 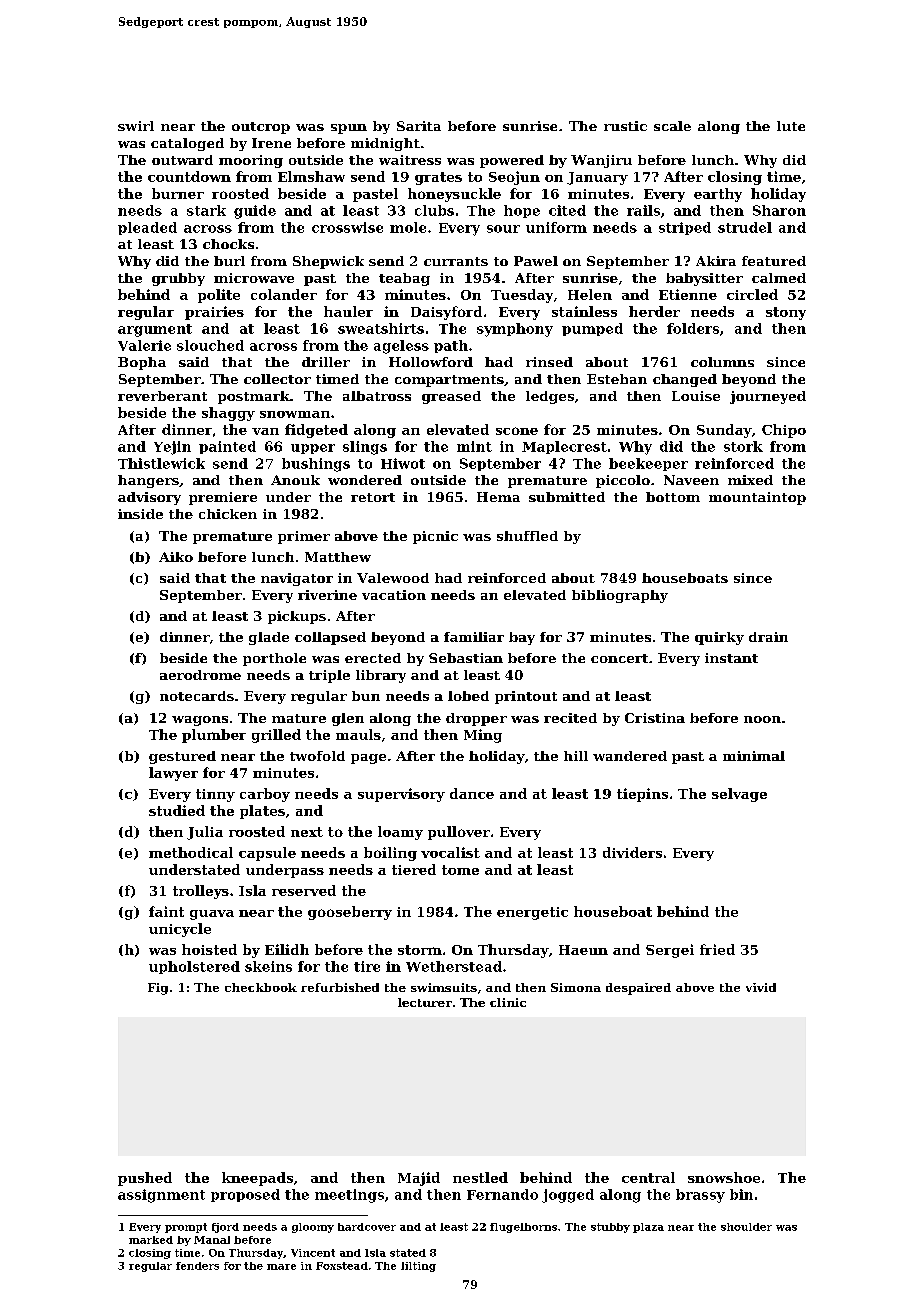 What do you see at coordinates (474, 446) in the page?
I see `mint` at bounding box center [474, 446].
